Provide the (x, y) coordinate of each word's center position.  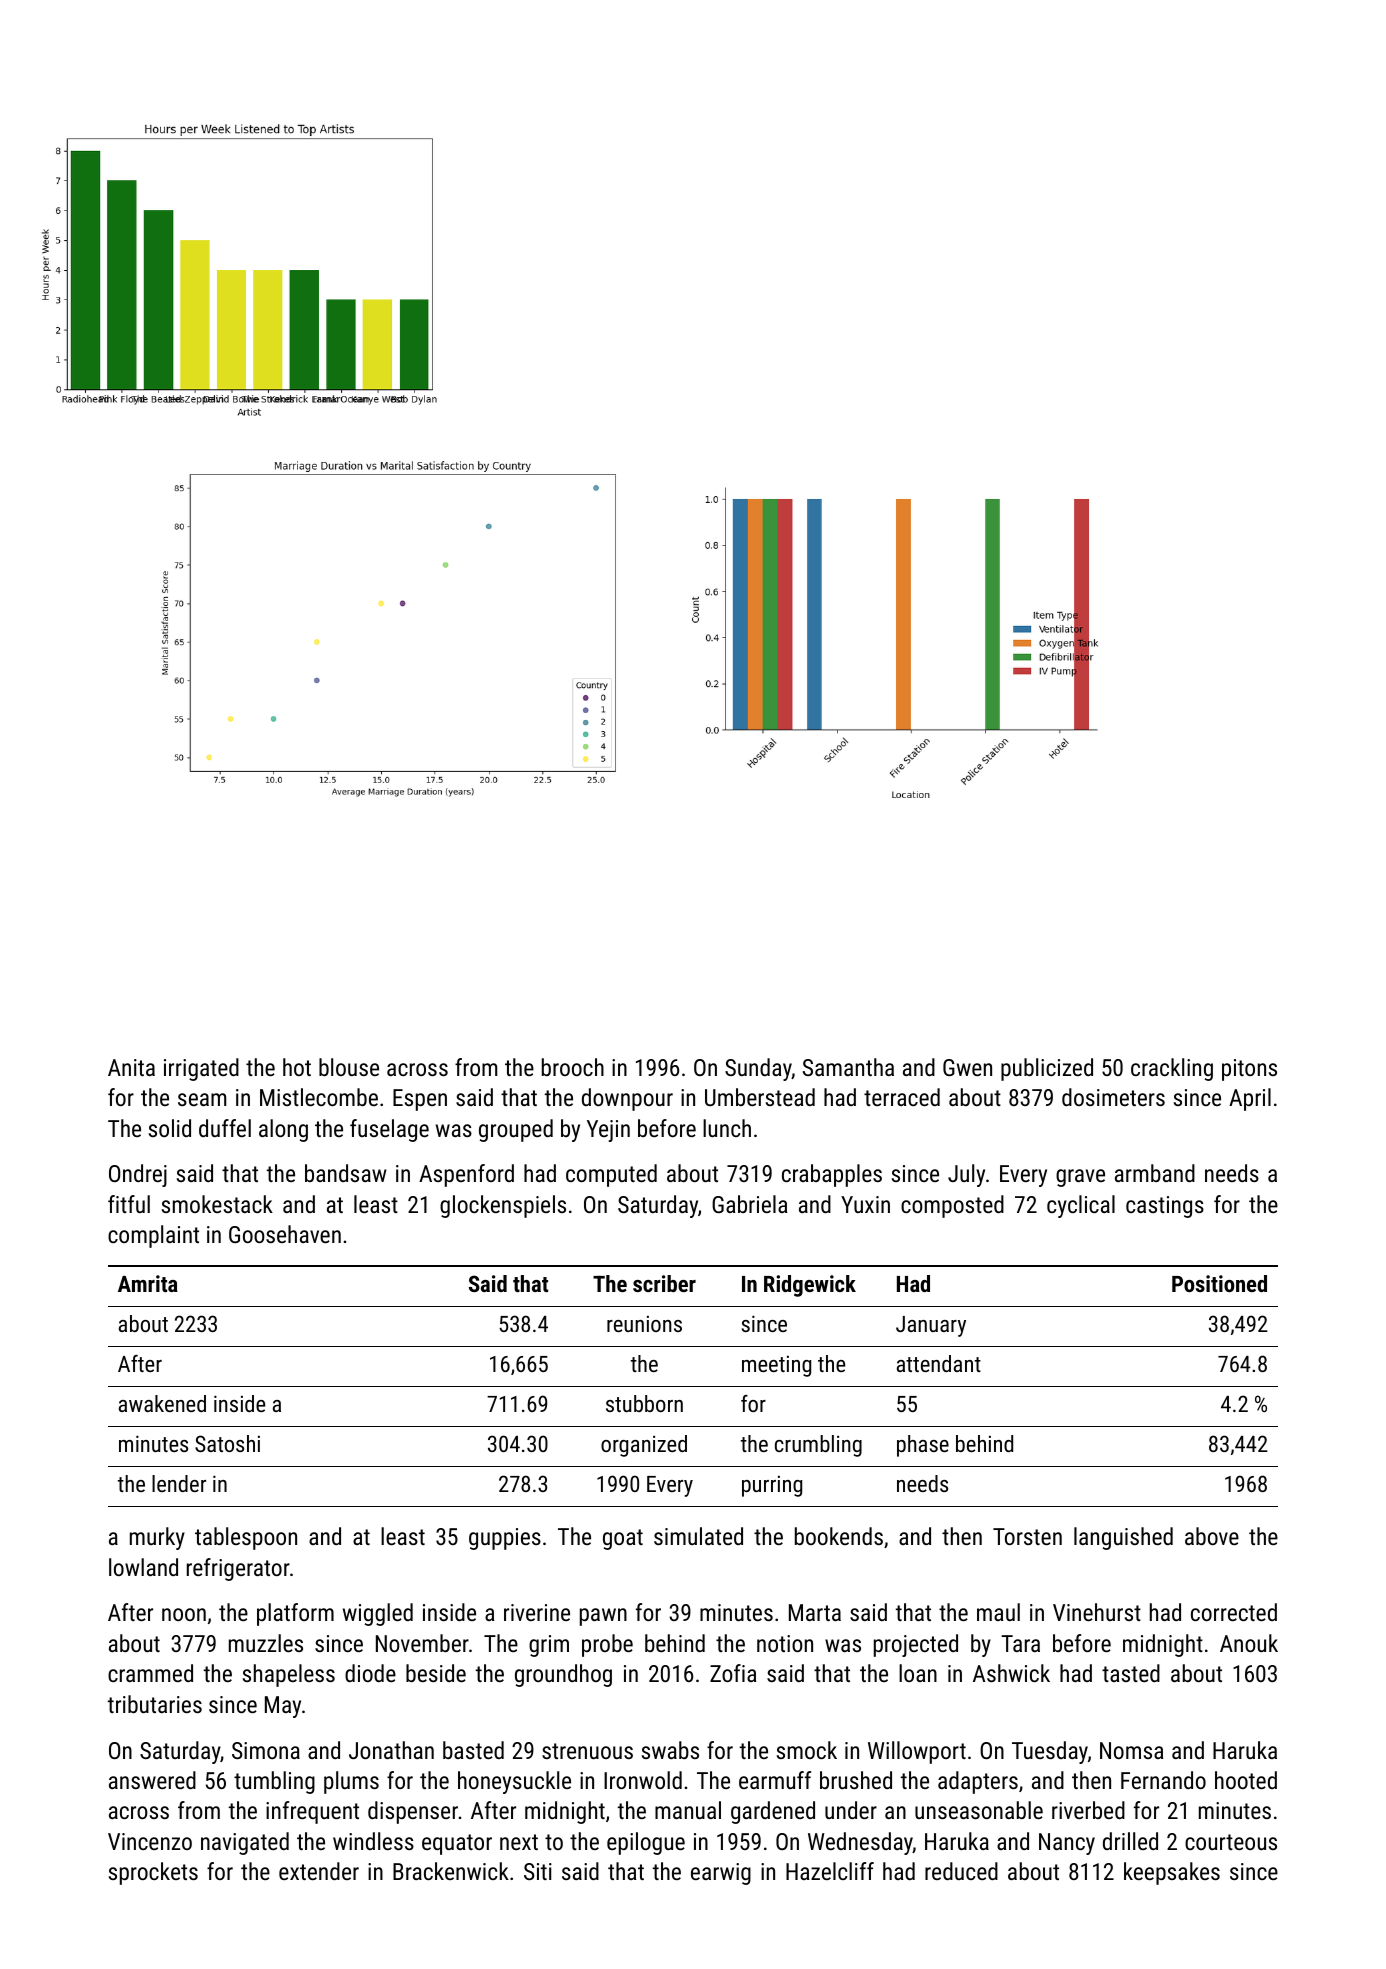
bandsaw (346, 1173)
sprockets (153, 1873)
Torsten (1027, 1536)
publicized (1047, 1069)
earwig (721, 1874)
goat (623, 1539)
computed (611, 1175)
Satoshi (227, 1443)
